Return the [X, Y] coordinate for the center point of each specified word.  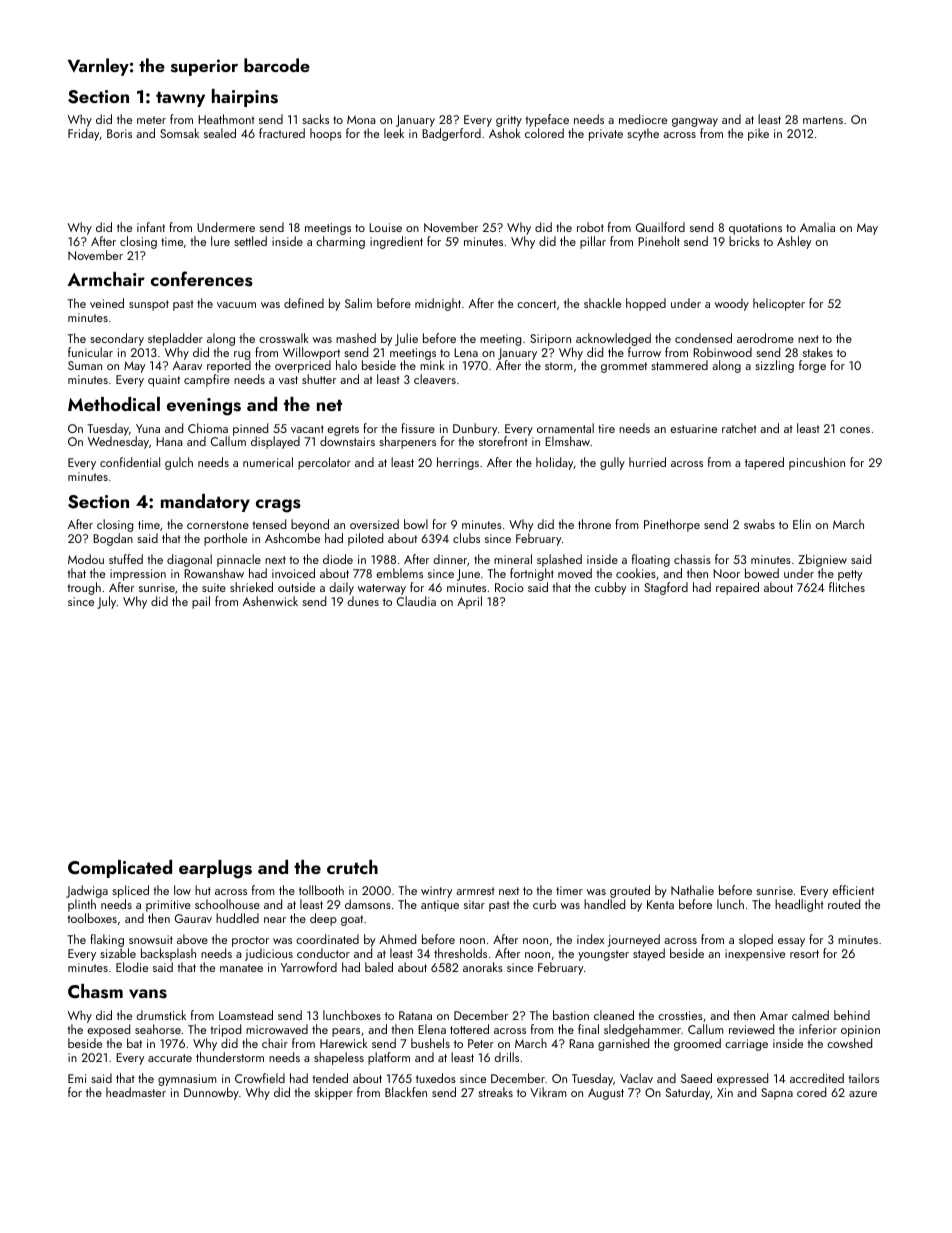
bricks [744, 241]
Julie [406, 339]
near [275, 920]
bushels [430, 1043]
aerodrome [765, 338]
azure [863, 1094]
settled [250, 241]
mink [432, 365]
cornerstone [218, 525]
